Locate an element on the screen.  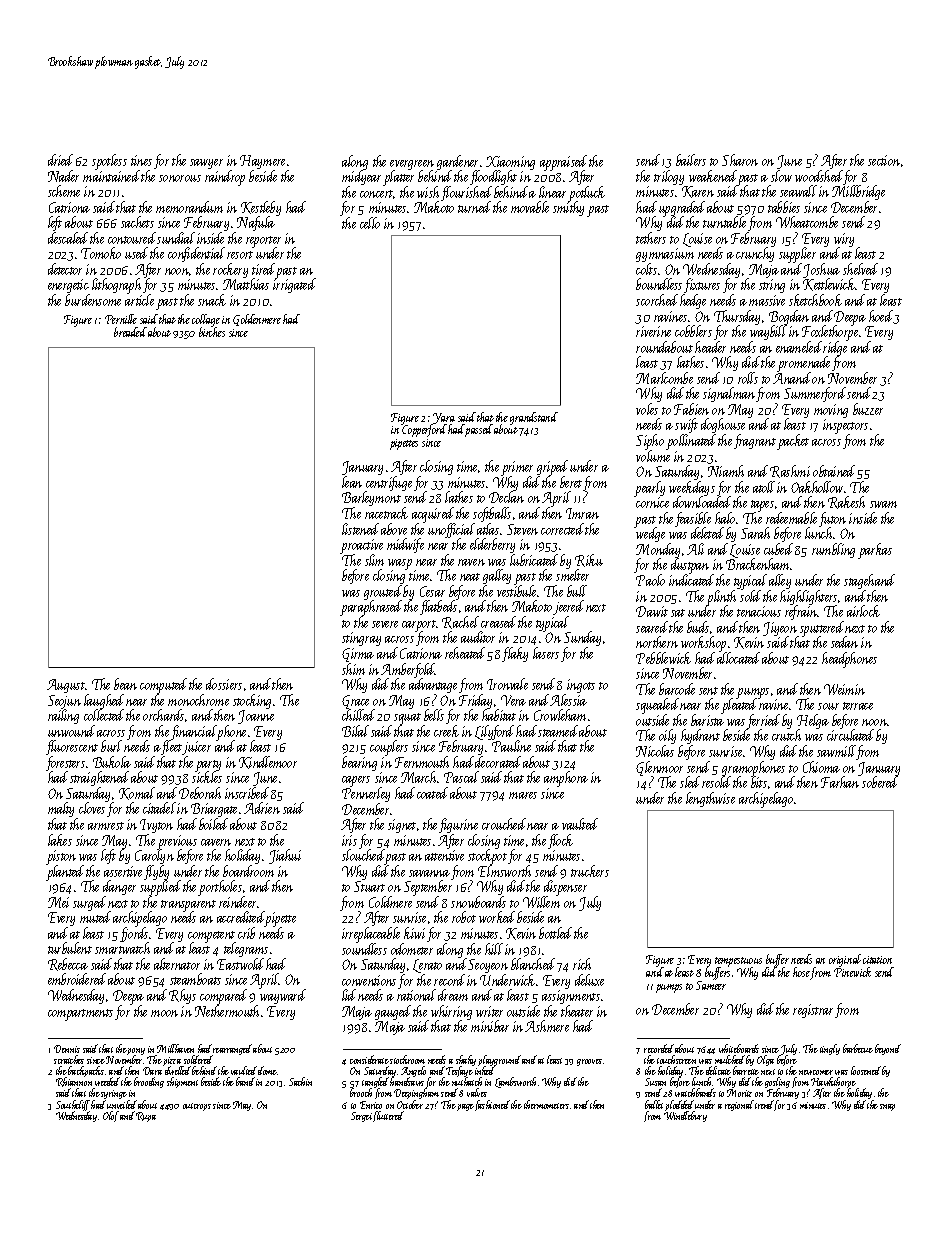
Rachel is located at coordinates (460, 622).
